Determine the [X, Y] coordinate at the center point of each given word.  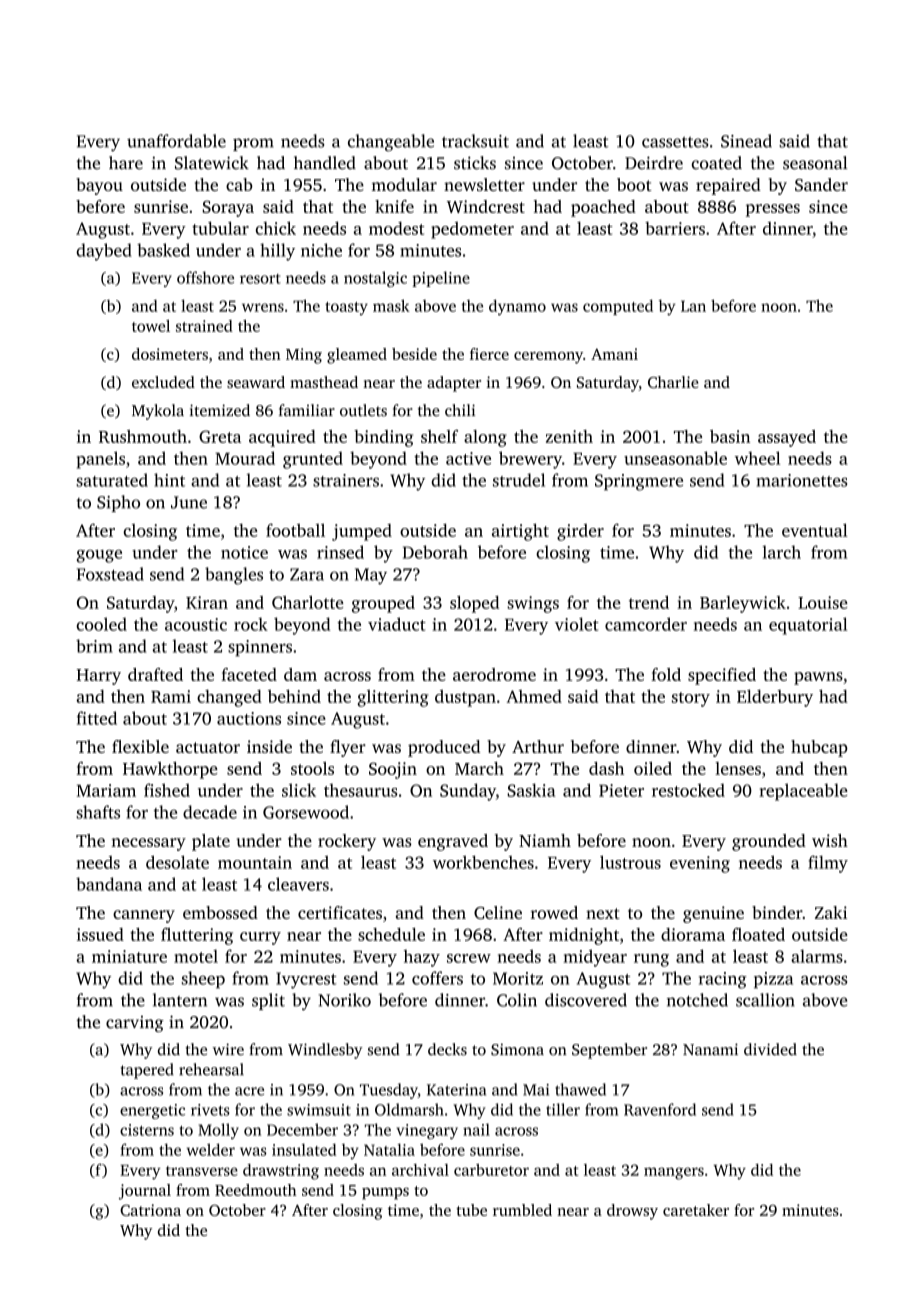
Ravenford [660, 1109]
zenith [569, 436]
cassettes [675, 142]
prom [253, 144]
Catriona [150, 1210]
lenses [738, 768]
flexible [140, 746]
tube [471, 1210]
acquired [282, 438]
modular [404, 184]
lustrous [630, 862]
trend [649, 602]
